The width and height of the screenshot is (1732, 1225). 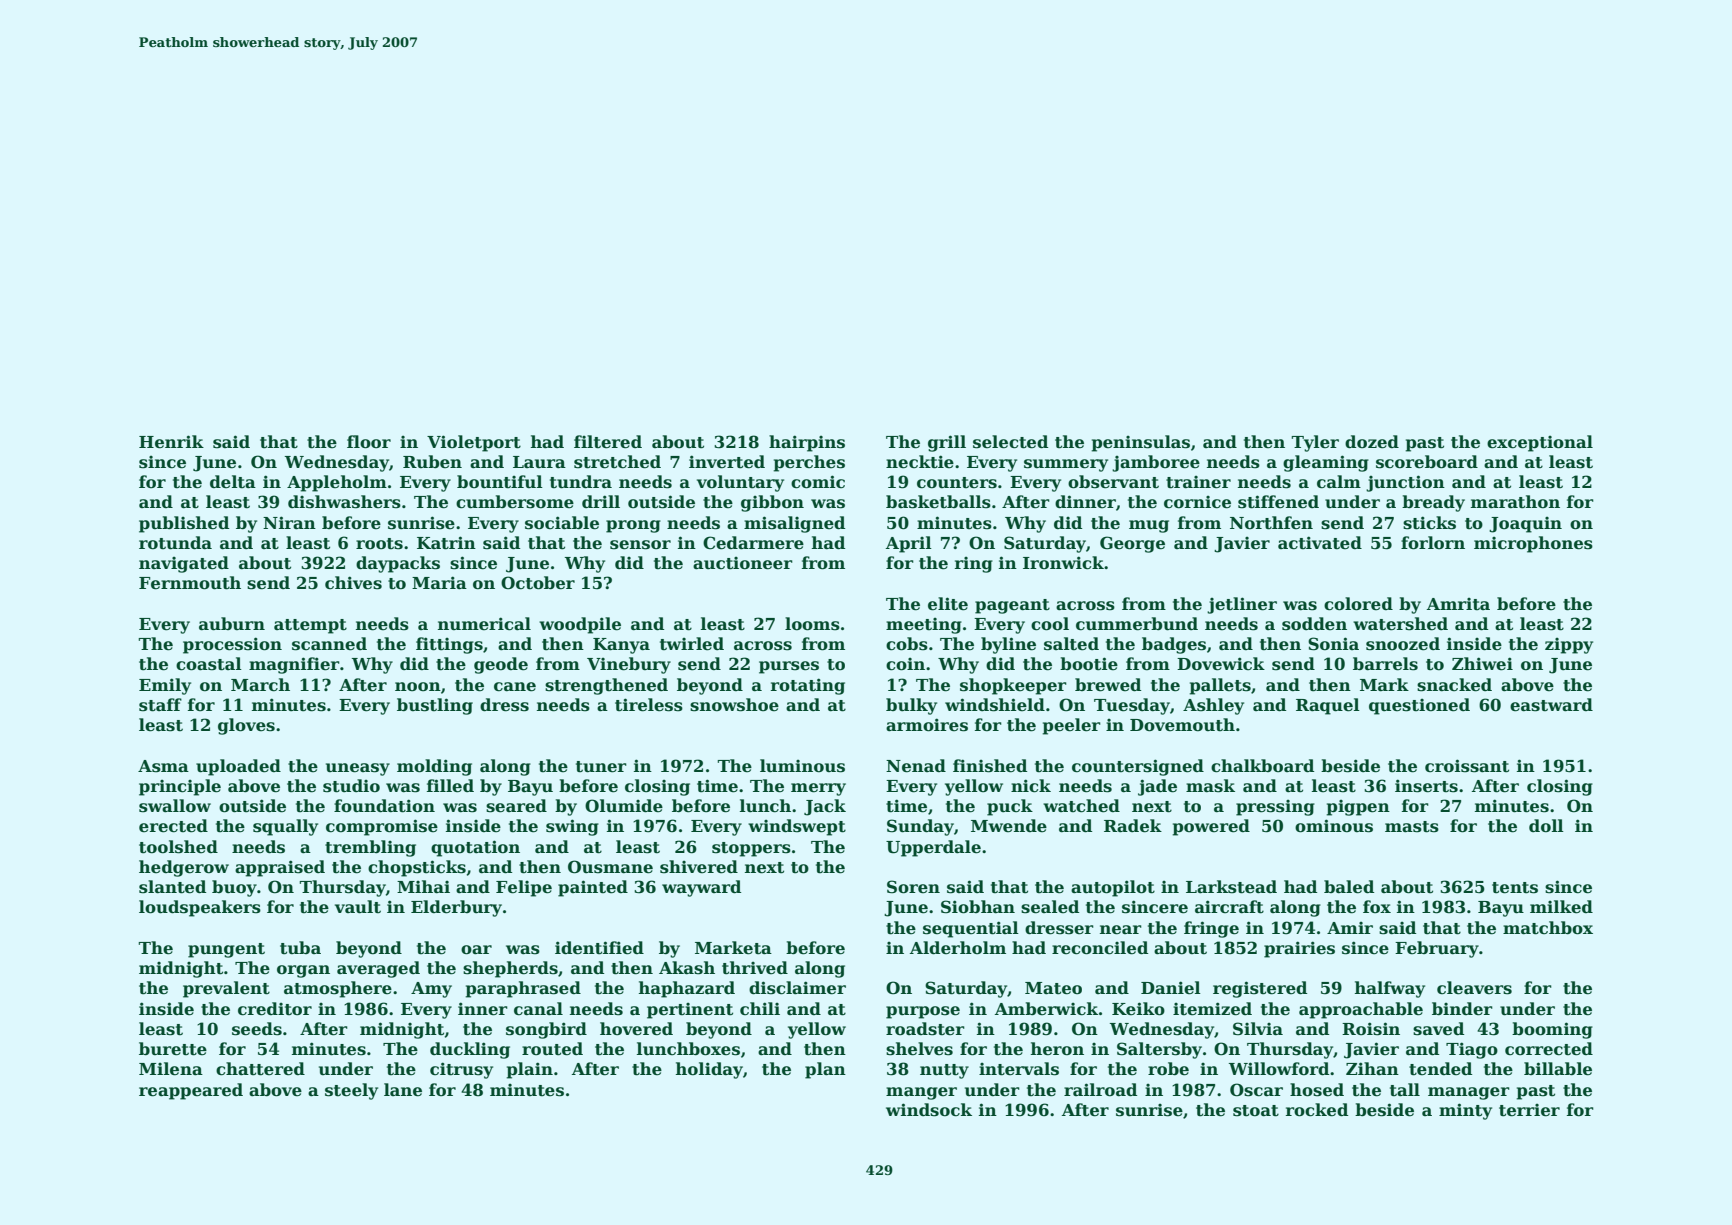 What do you see at coordinates (1372, 442) in the screenshot?
I see `dozed` at bounding box center [1372, 442].
